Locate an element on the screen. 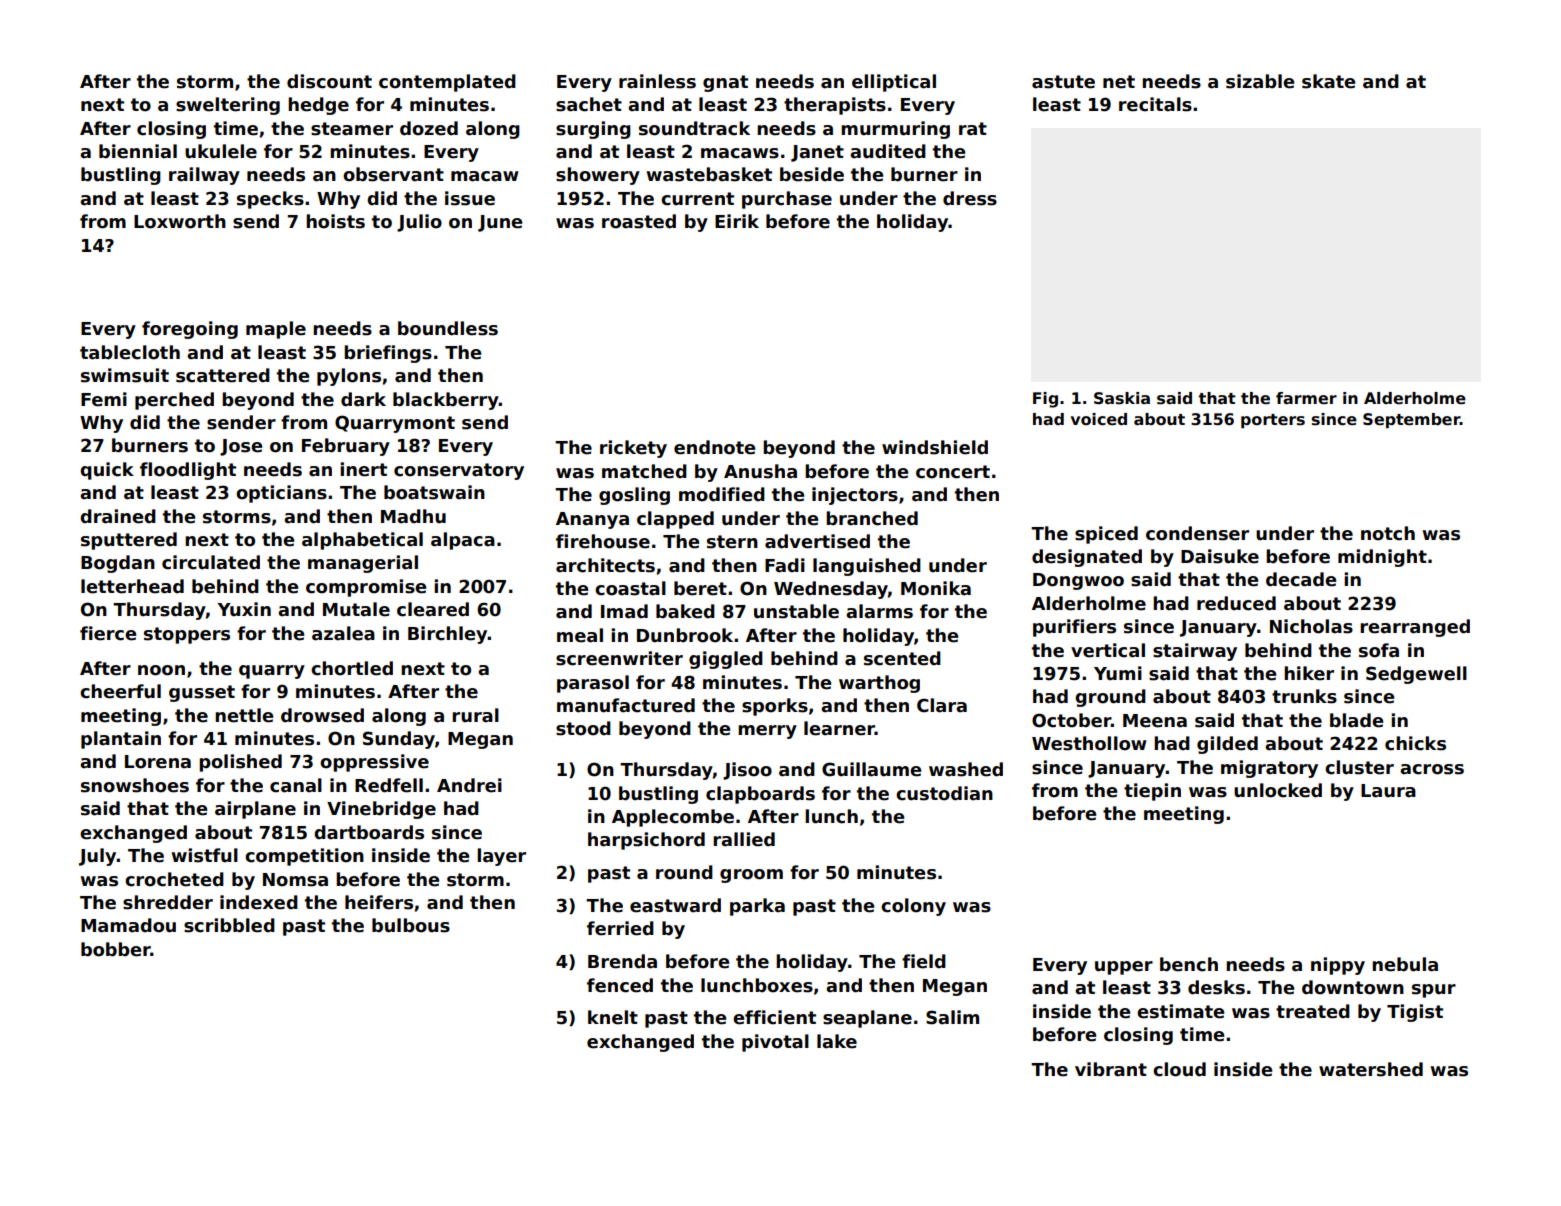  Salim is located at coordinates (952, 1017).
